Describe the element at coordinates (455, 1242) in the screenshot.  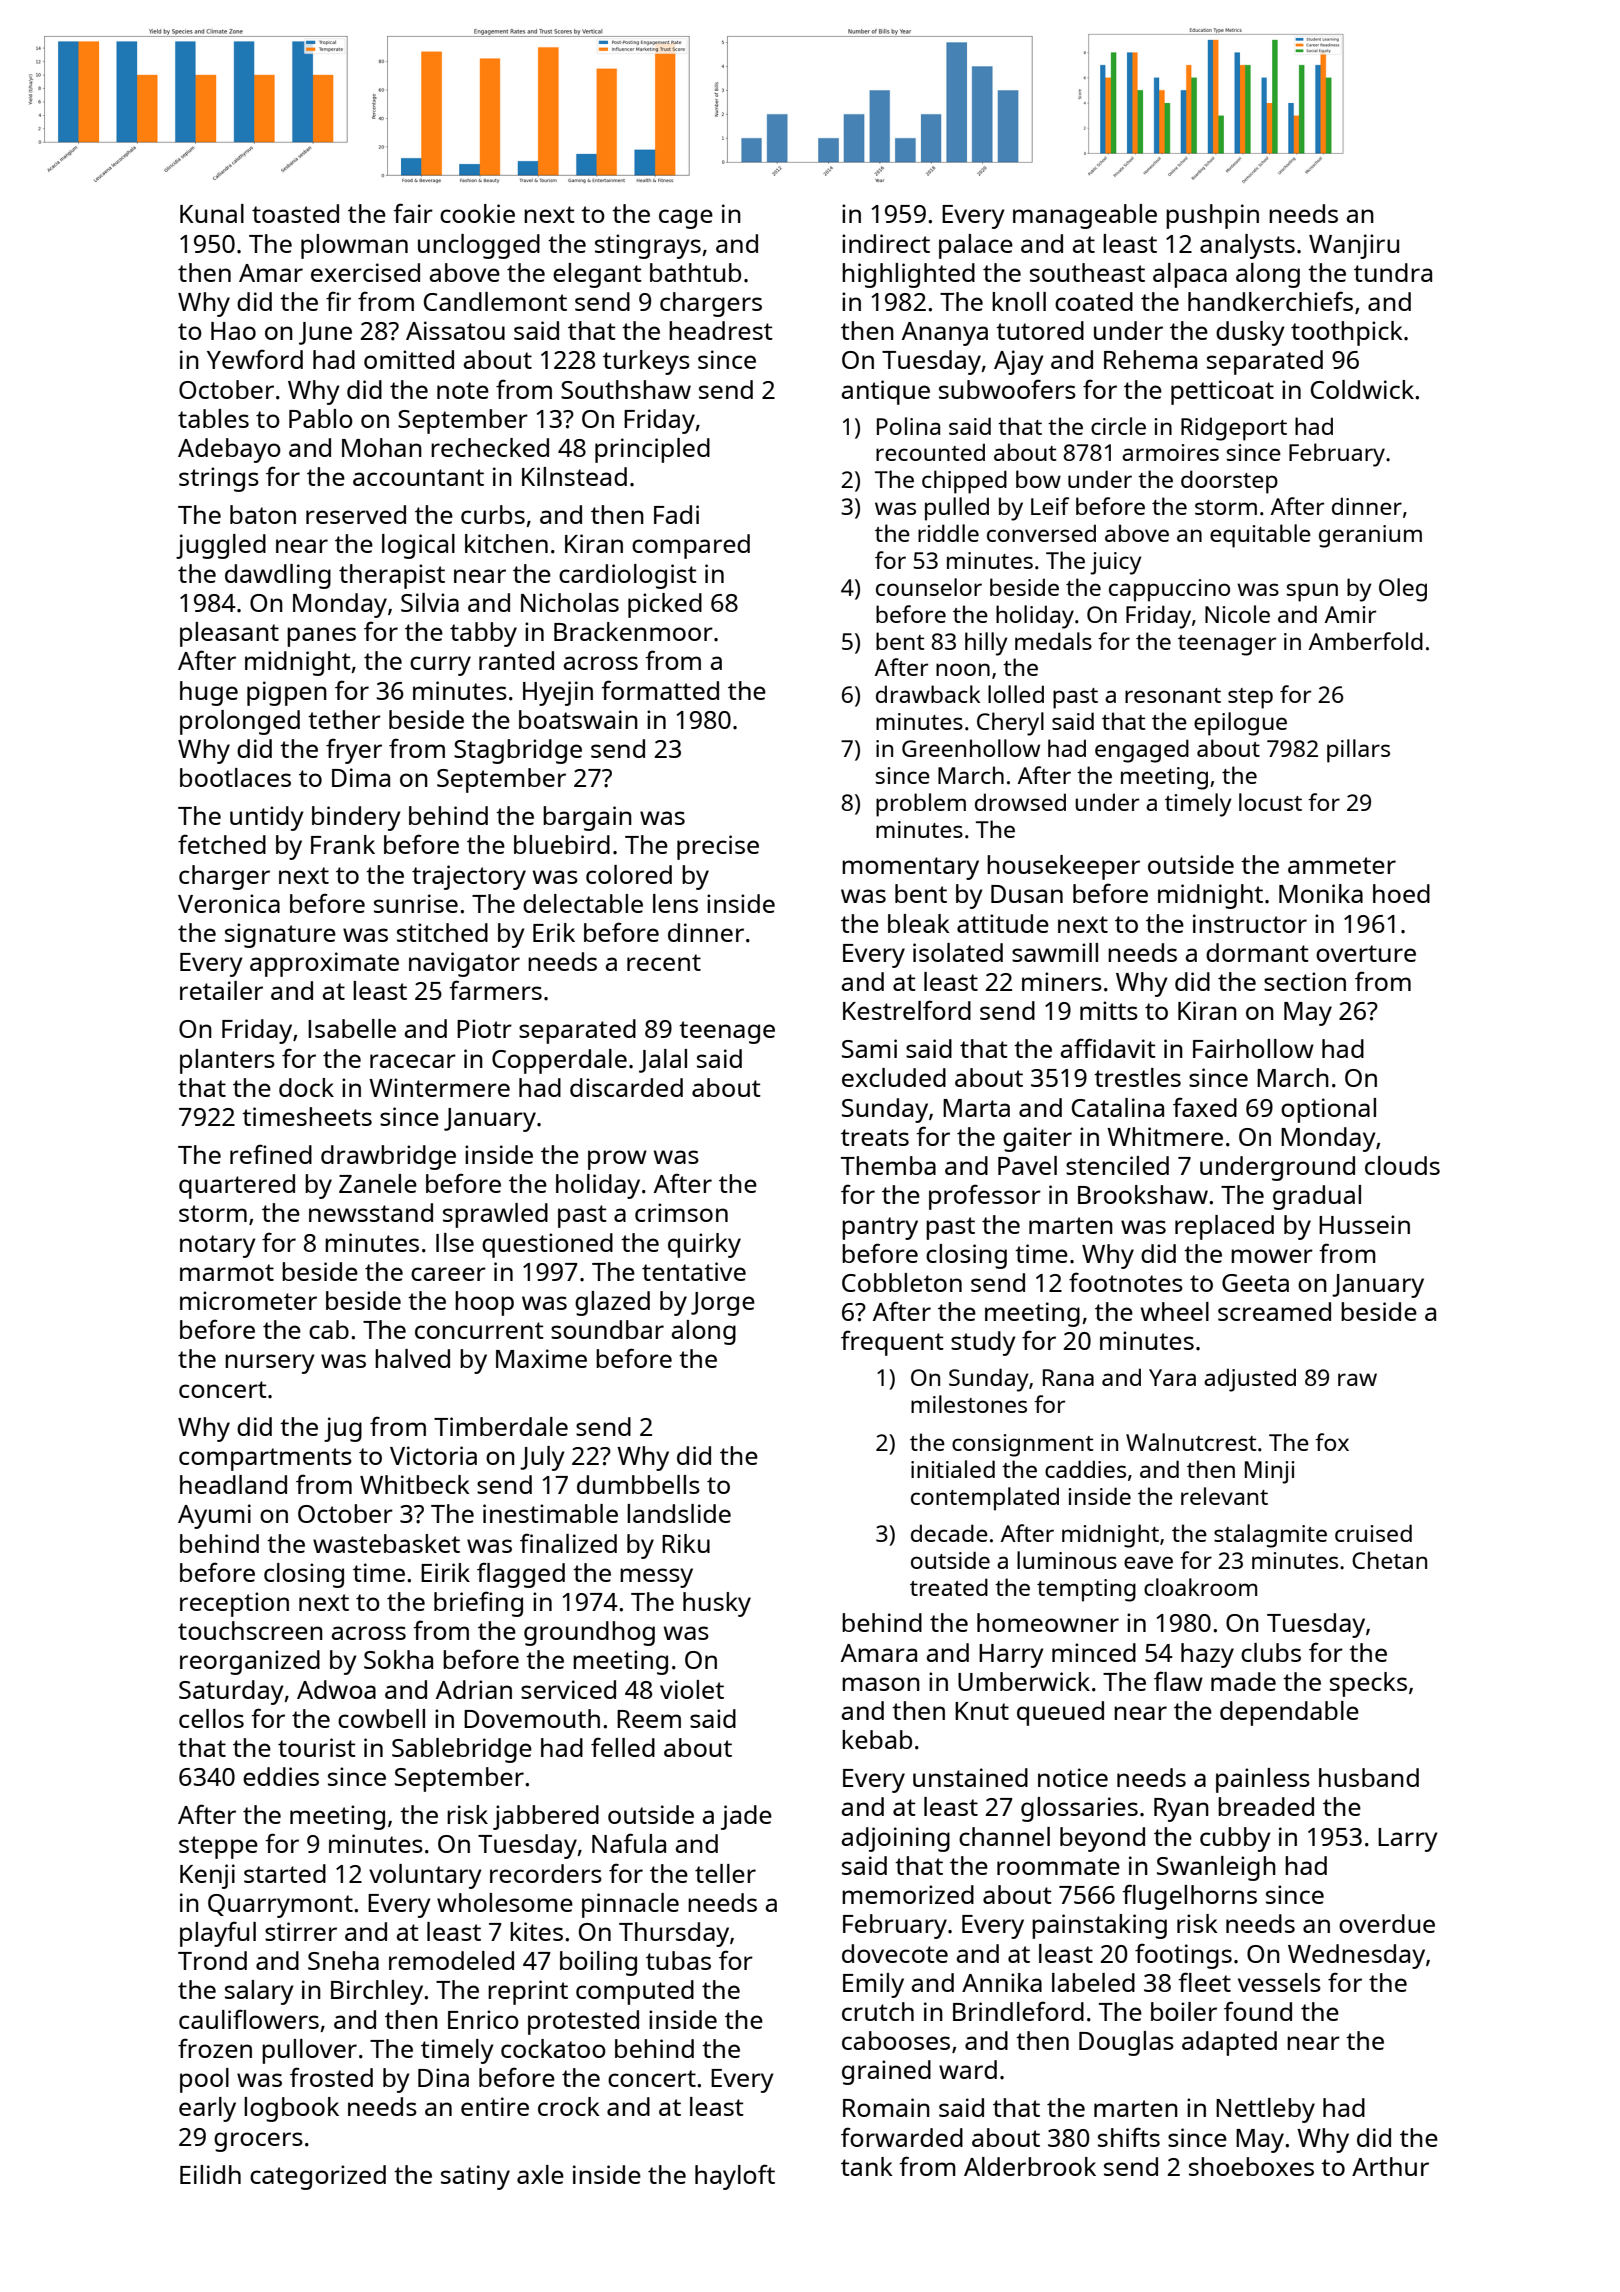
I see `Ilse` at that location.
